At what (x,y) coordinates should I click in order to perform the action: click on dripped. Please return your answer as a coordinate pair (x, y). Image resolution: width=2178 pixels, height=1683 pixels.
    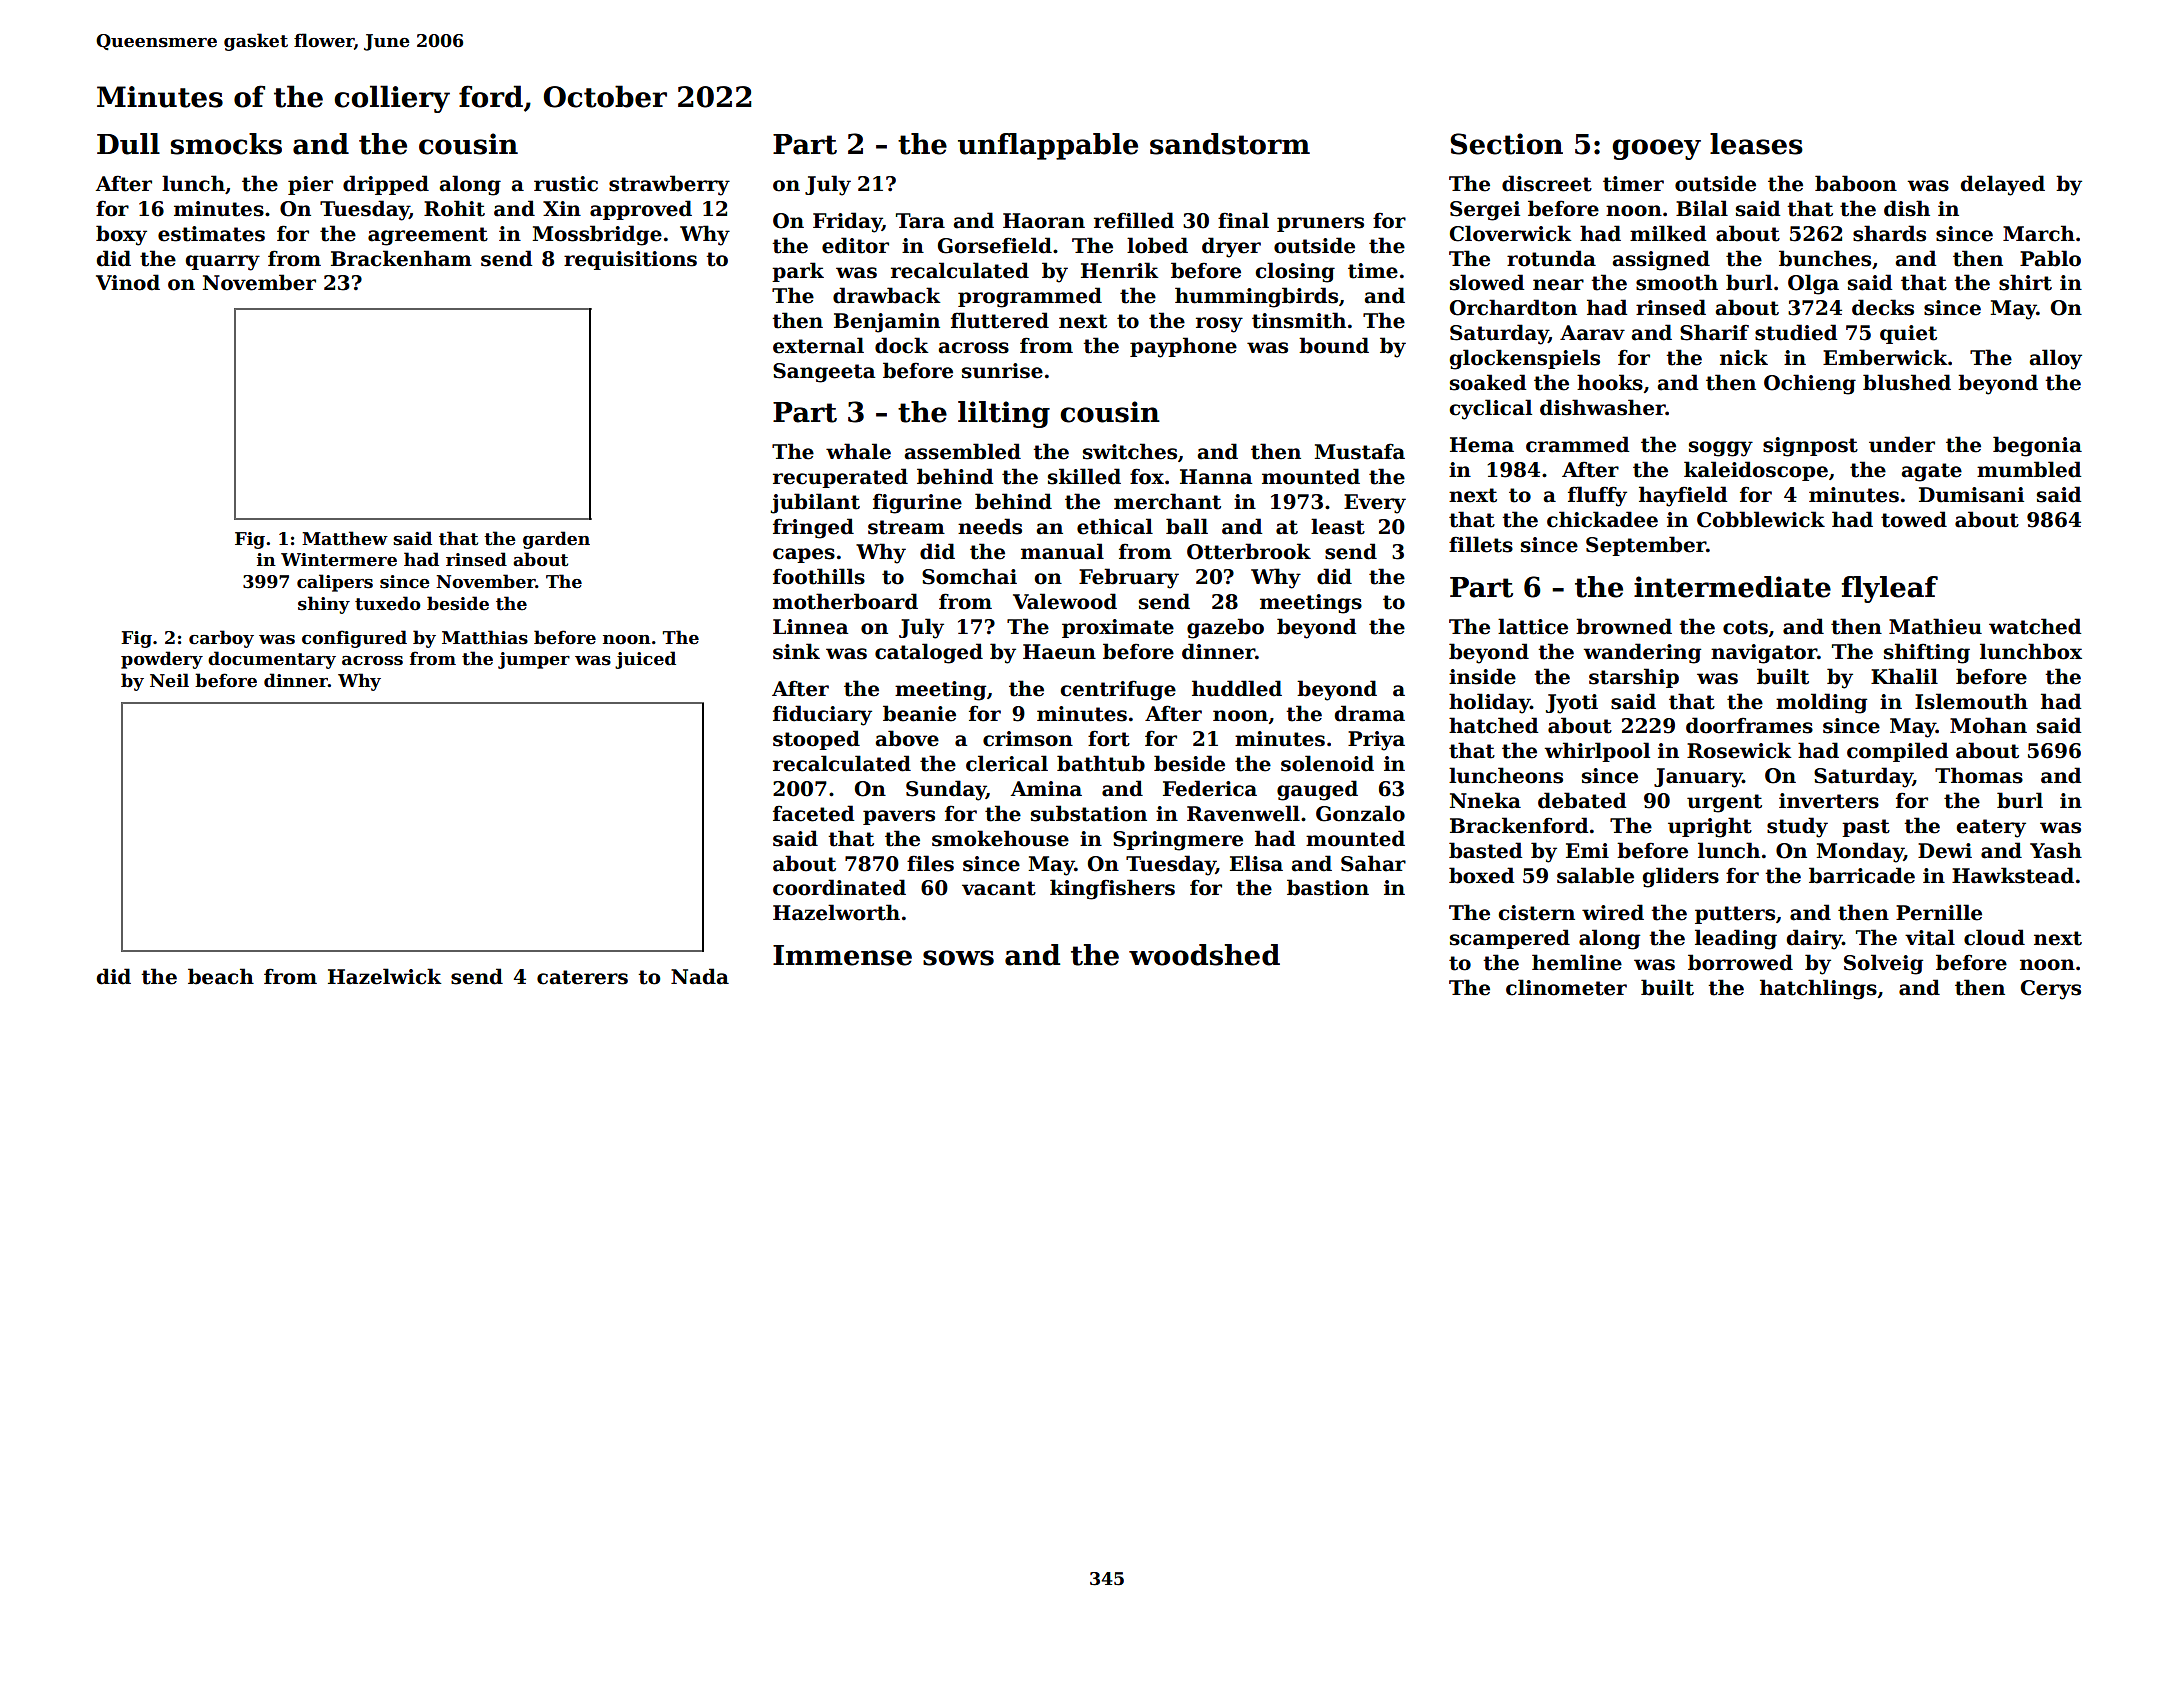
    Looking at the image, I should click on (386, 185).
